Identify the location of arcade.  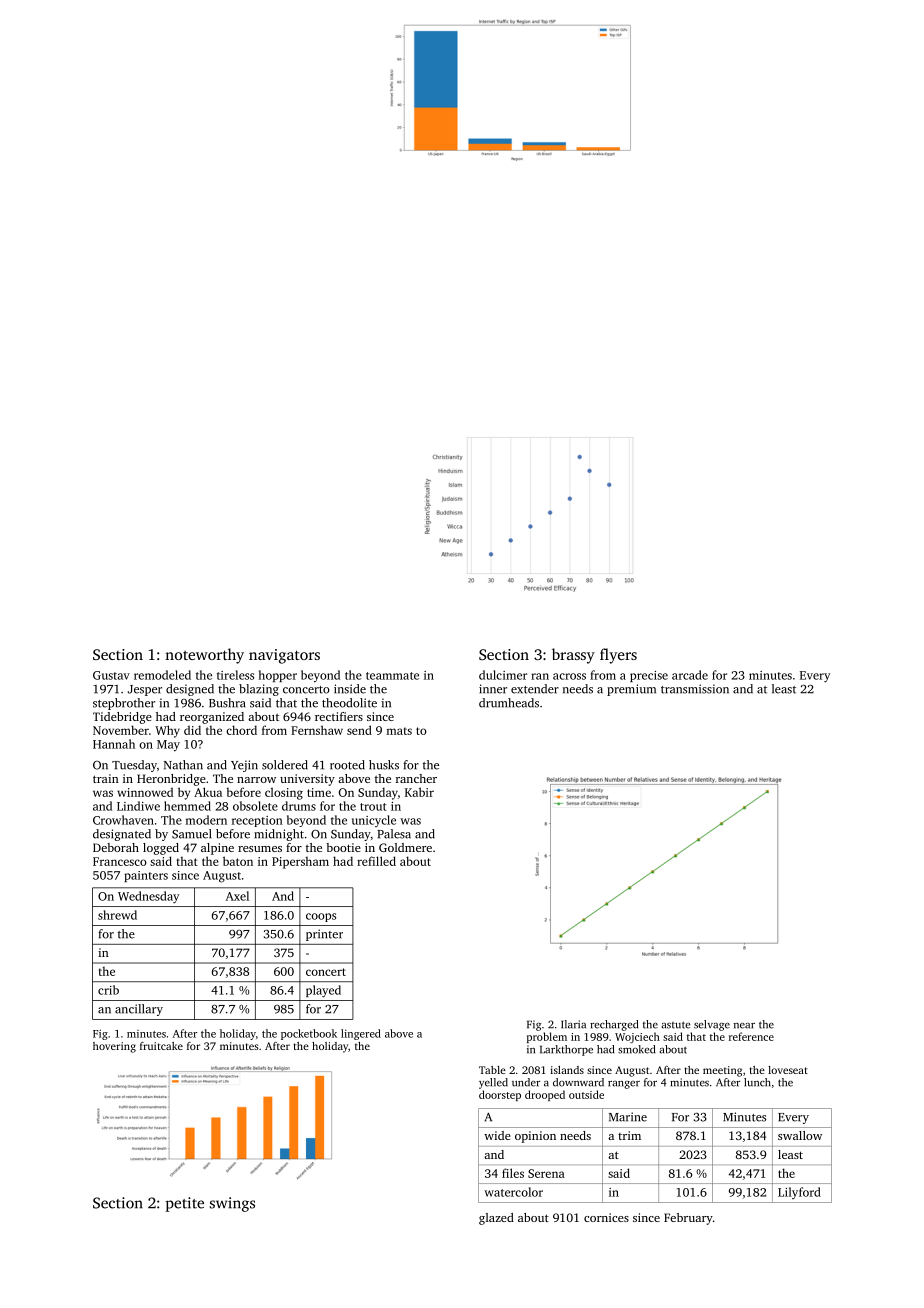
(690, 675).
